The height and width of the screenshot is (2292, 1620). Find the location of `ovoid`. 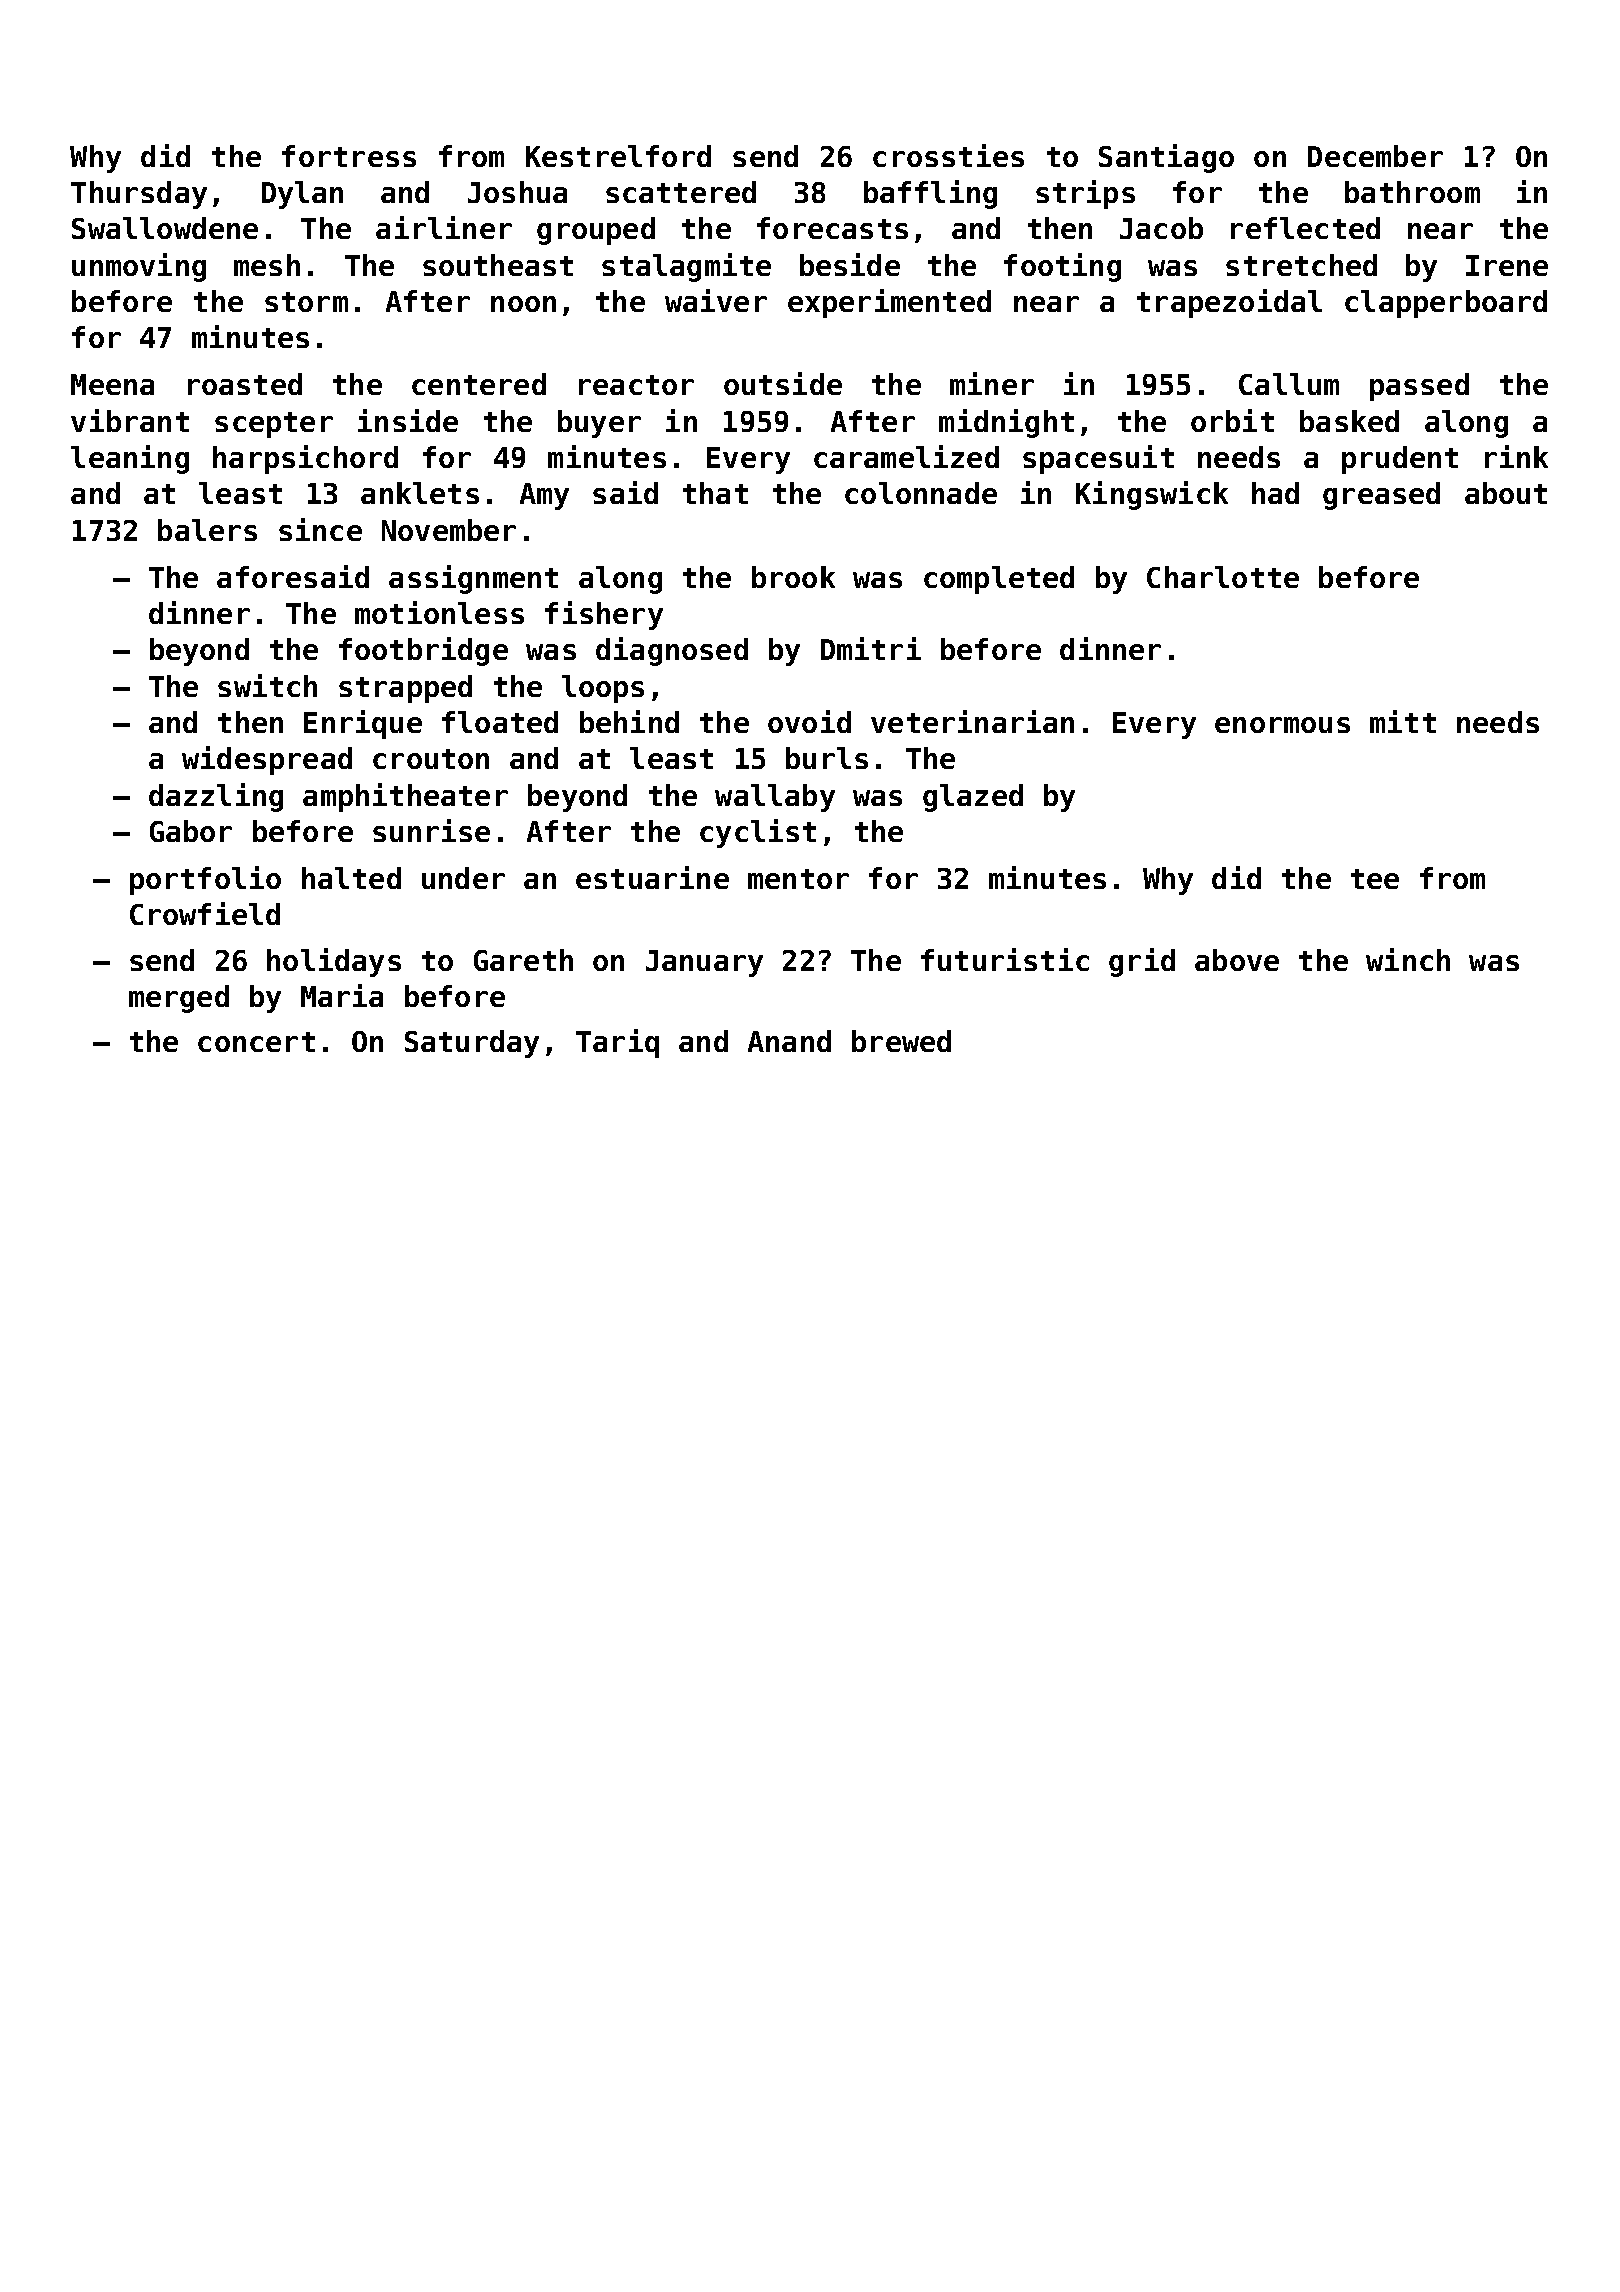

ovoid is located at coordinates (809, 721).
